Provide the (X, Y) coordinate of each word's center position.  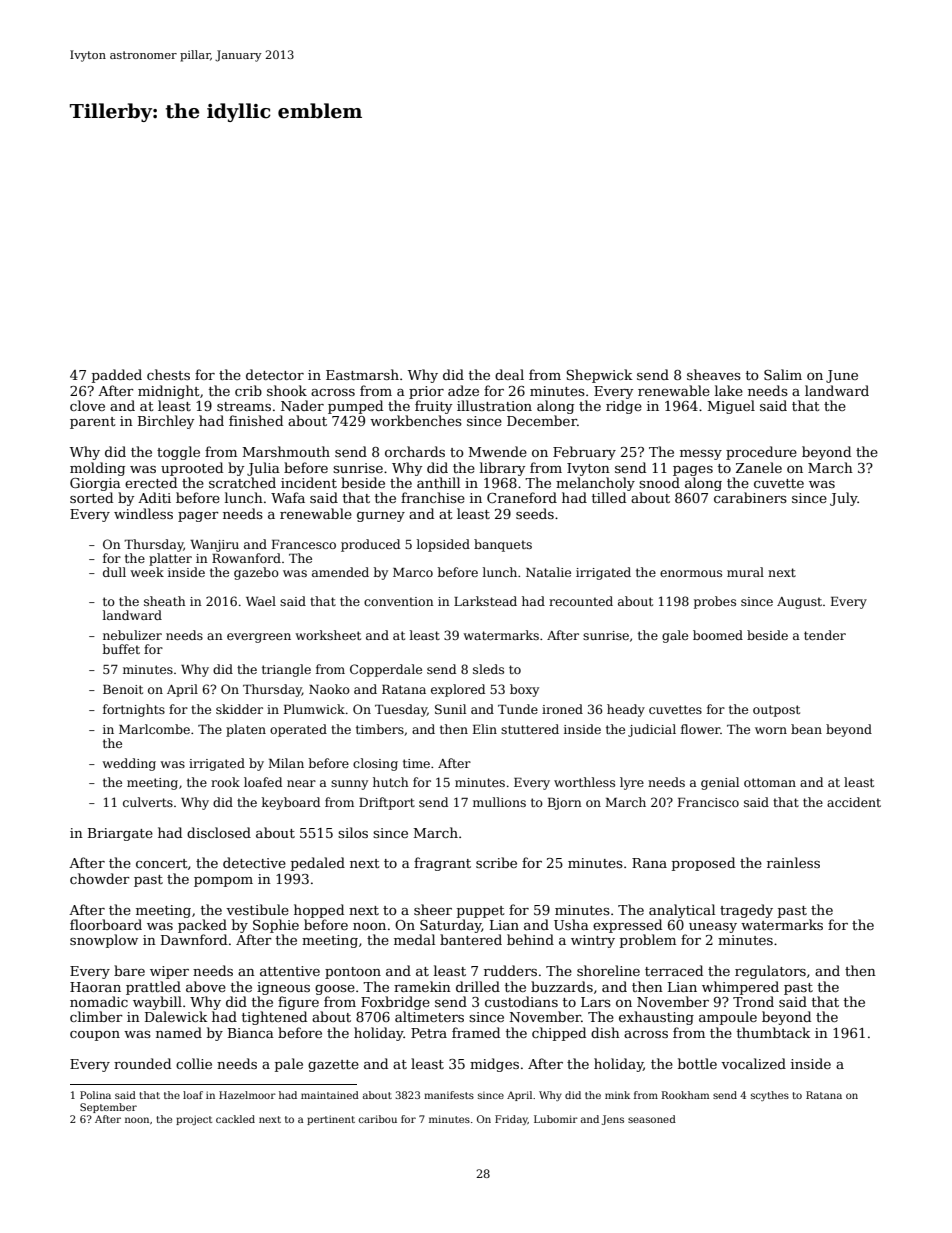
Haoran (95, 987)
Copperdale (386, 670)
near (301, 783)
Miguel (731, 407)
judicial (652, 730)
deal (509, 374)
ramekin (422, 986)
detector (275, 374)
